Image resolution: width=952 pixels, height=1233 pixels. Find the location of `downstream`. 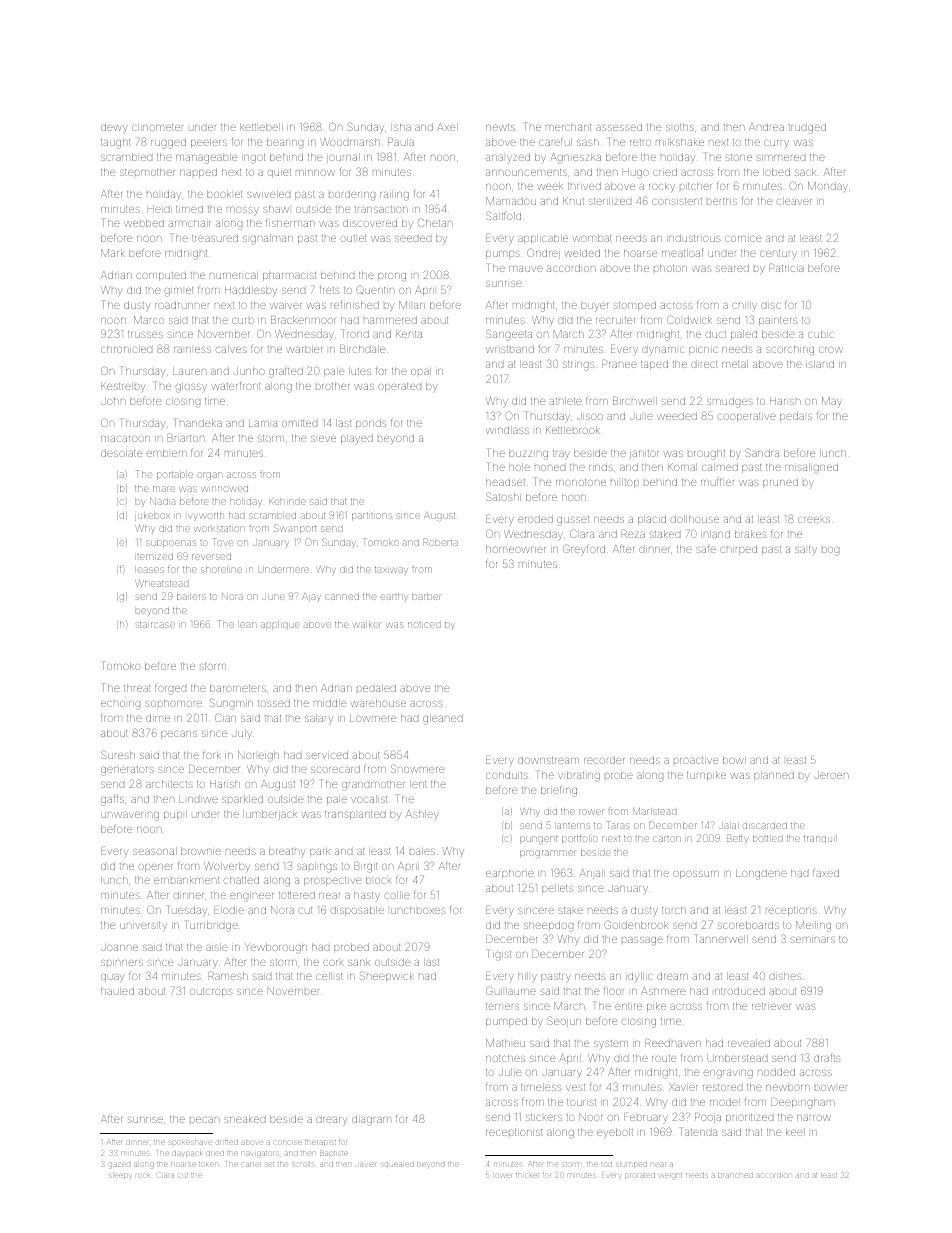

downstream is located at coordinates (548, 760).
